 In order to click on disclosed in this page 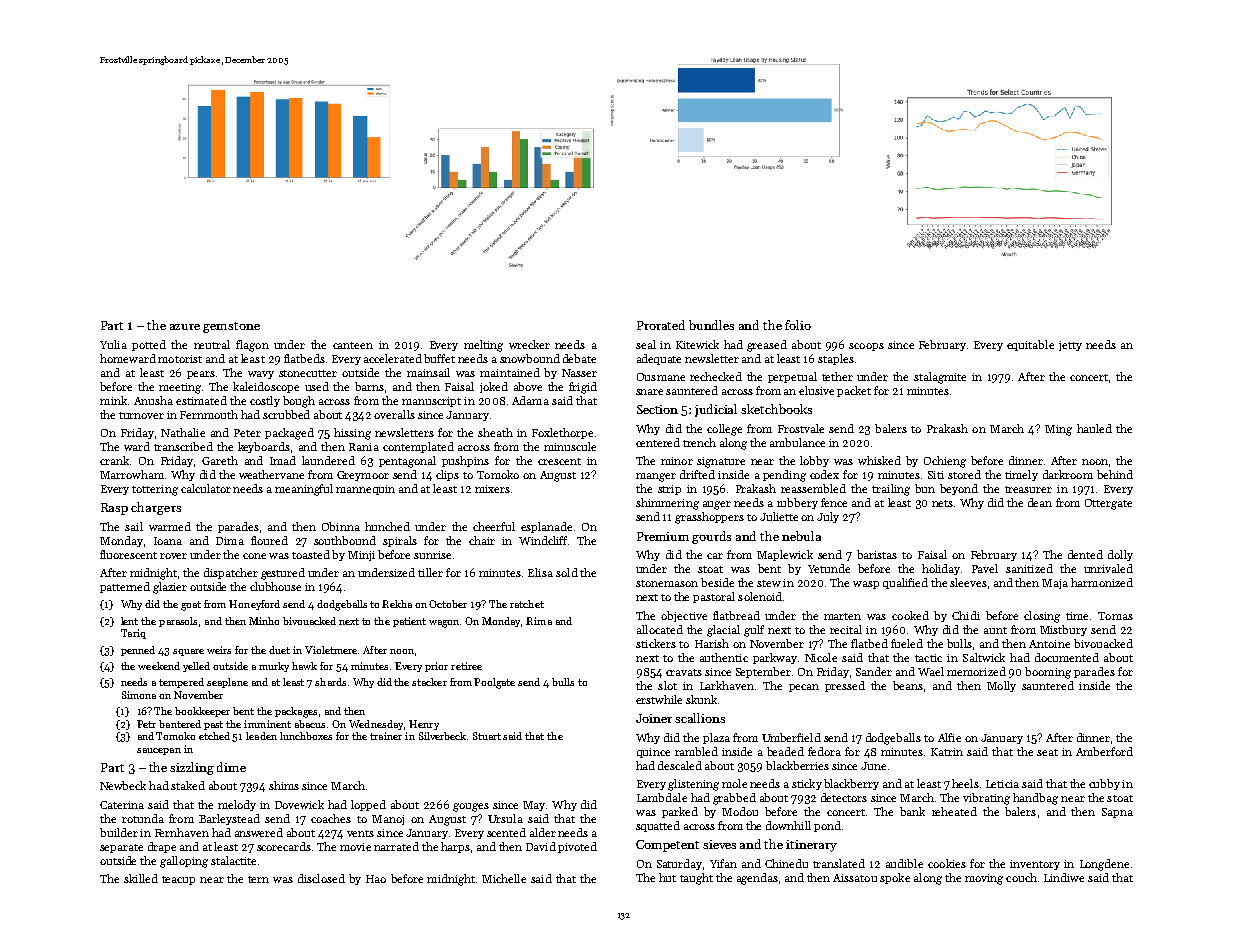, I will do `click(321, 878)`.
